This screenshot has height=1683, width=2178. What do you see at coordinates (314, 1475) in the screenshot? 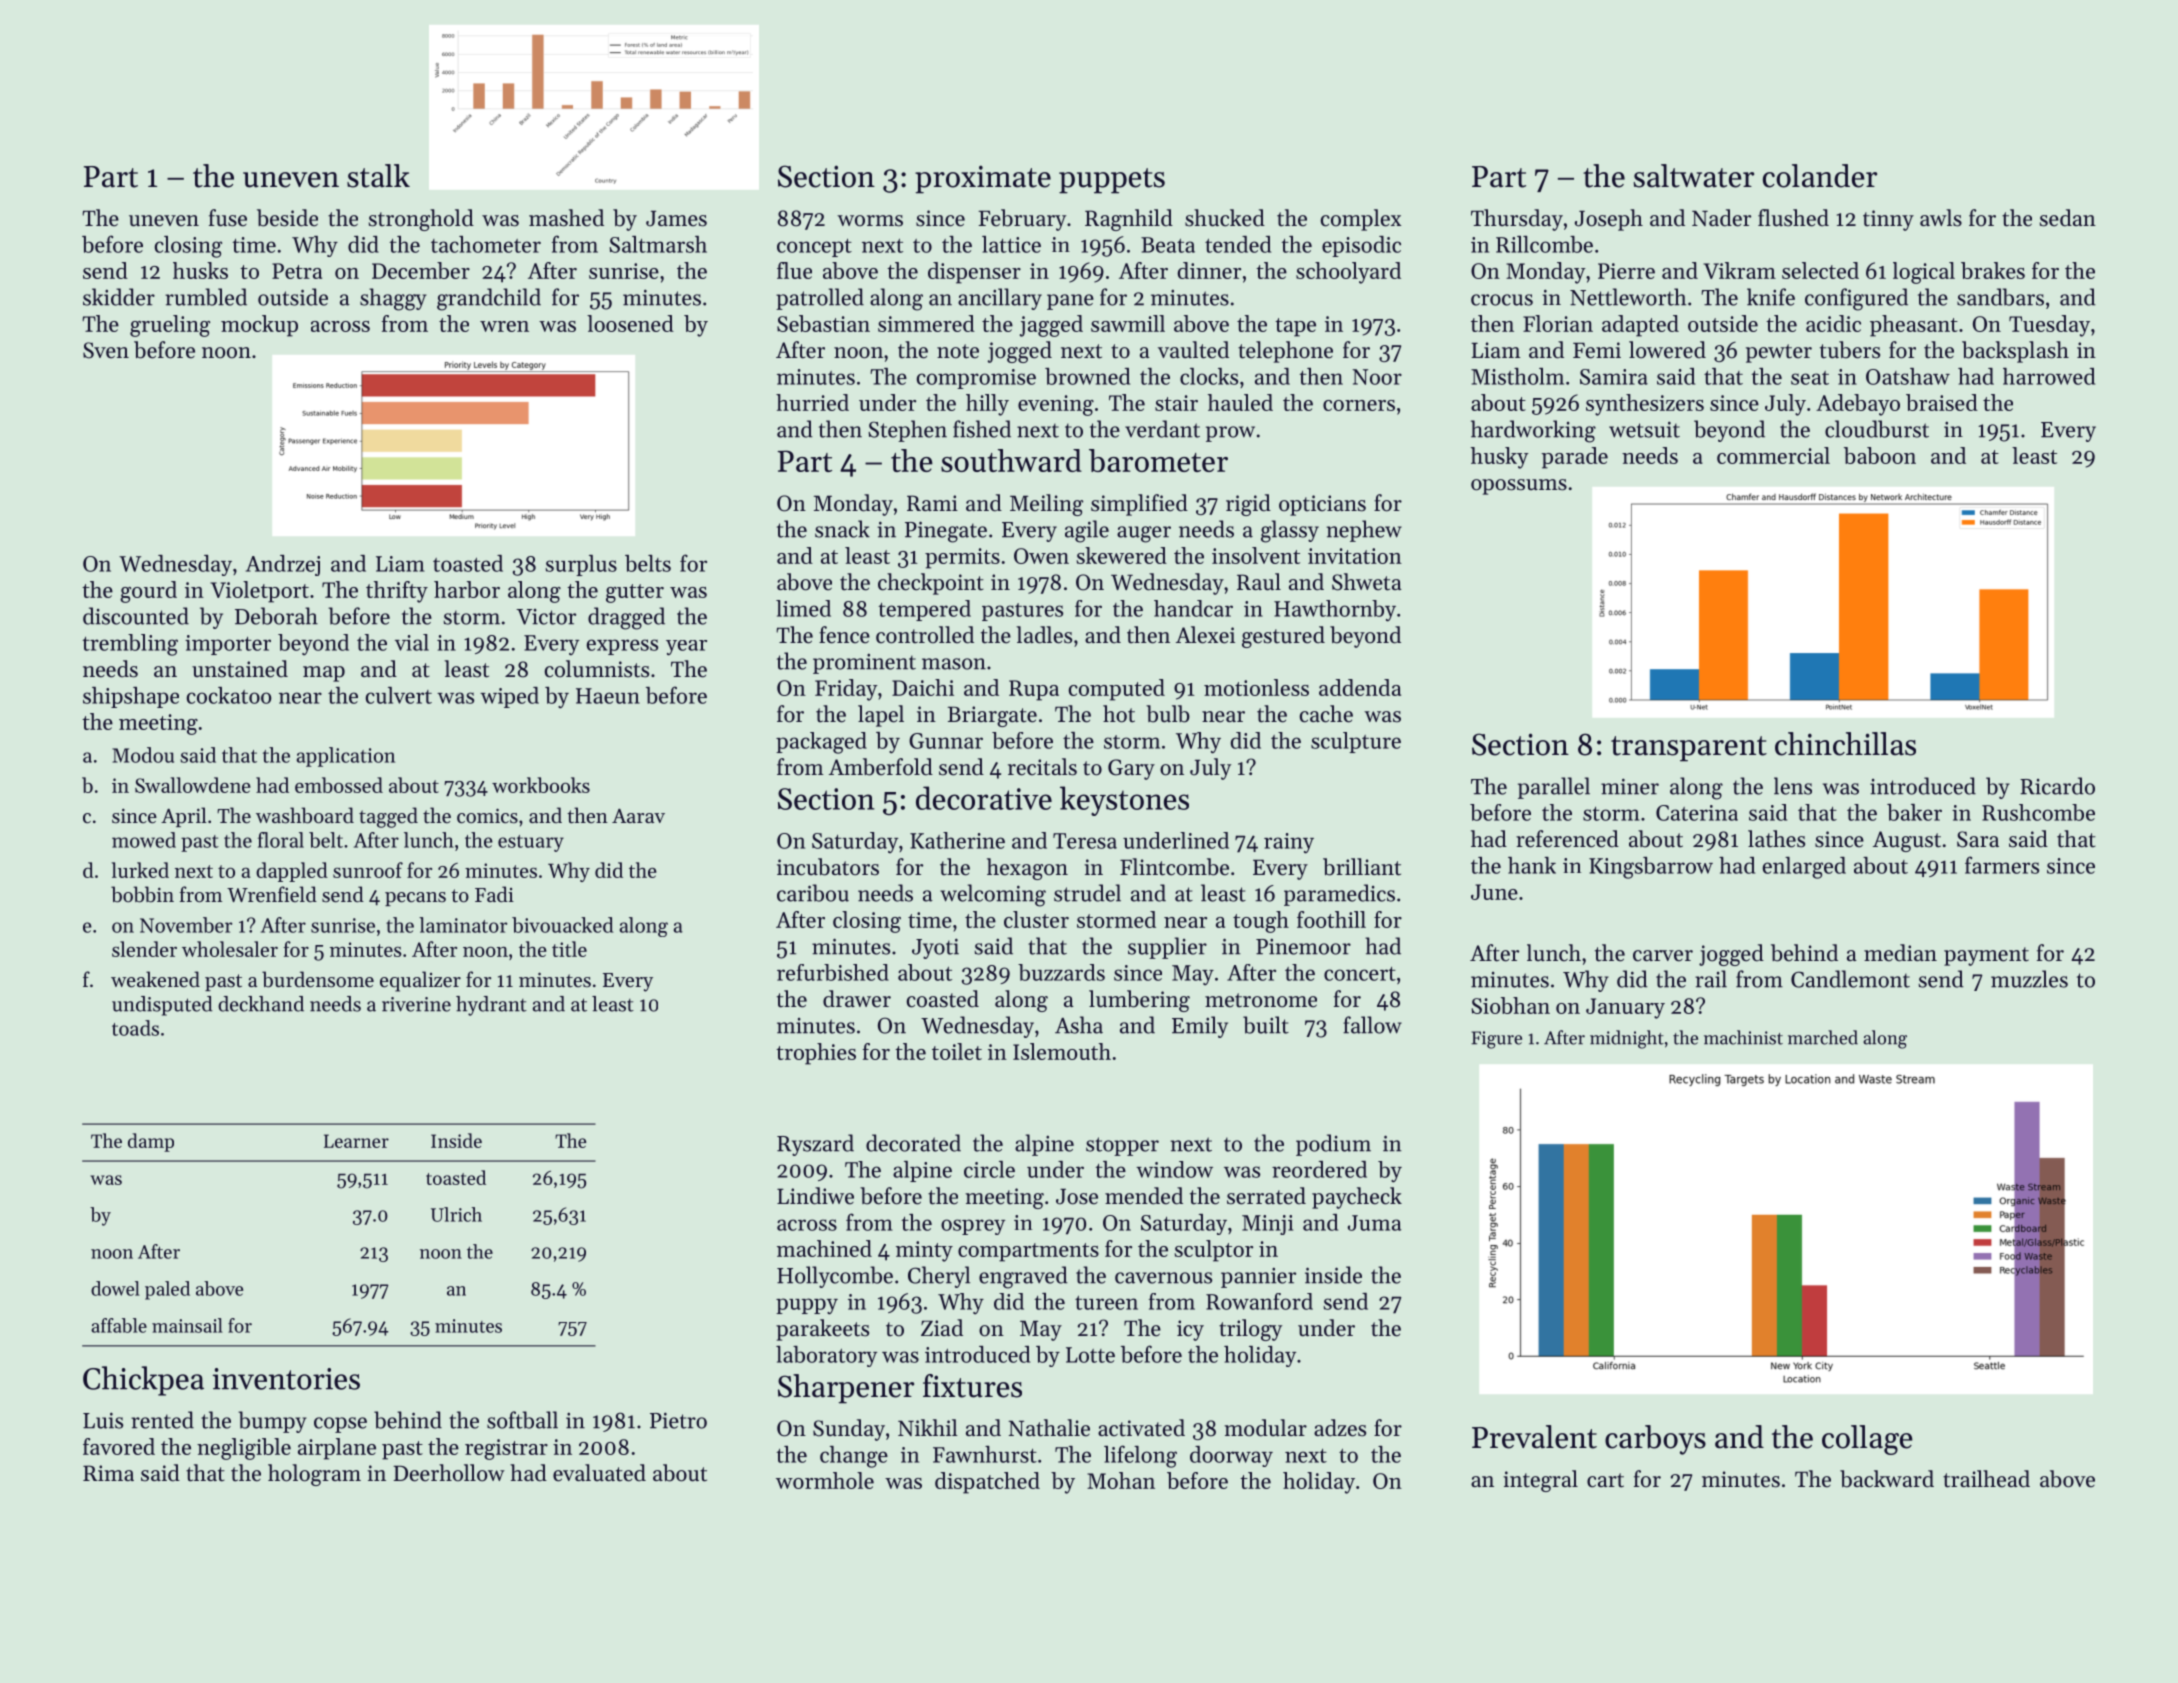
I see `hologram` at bounding box center [314, 1475].
